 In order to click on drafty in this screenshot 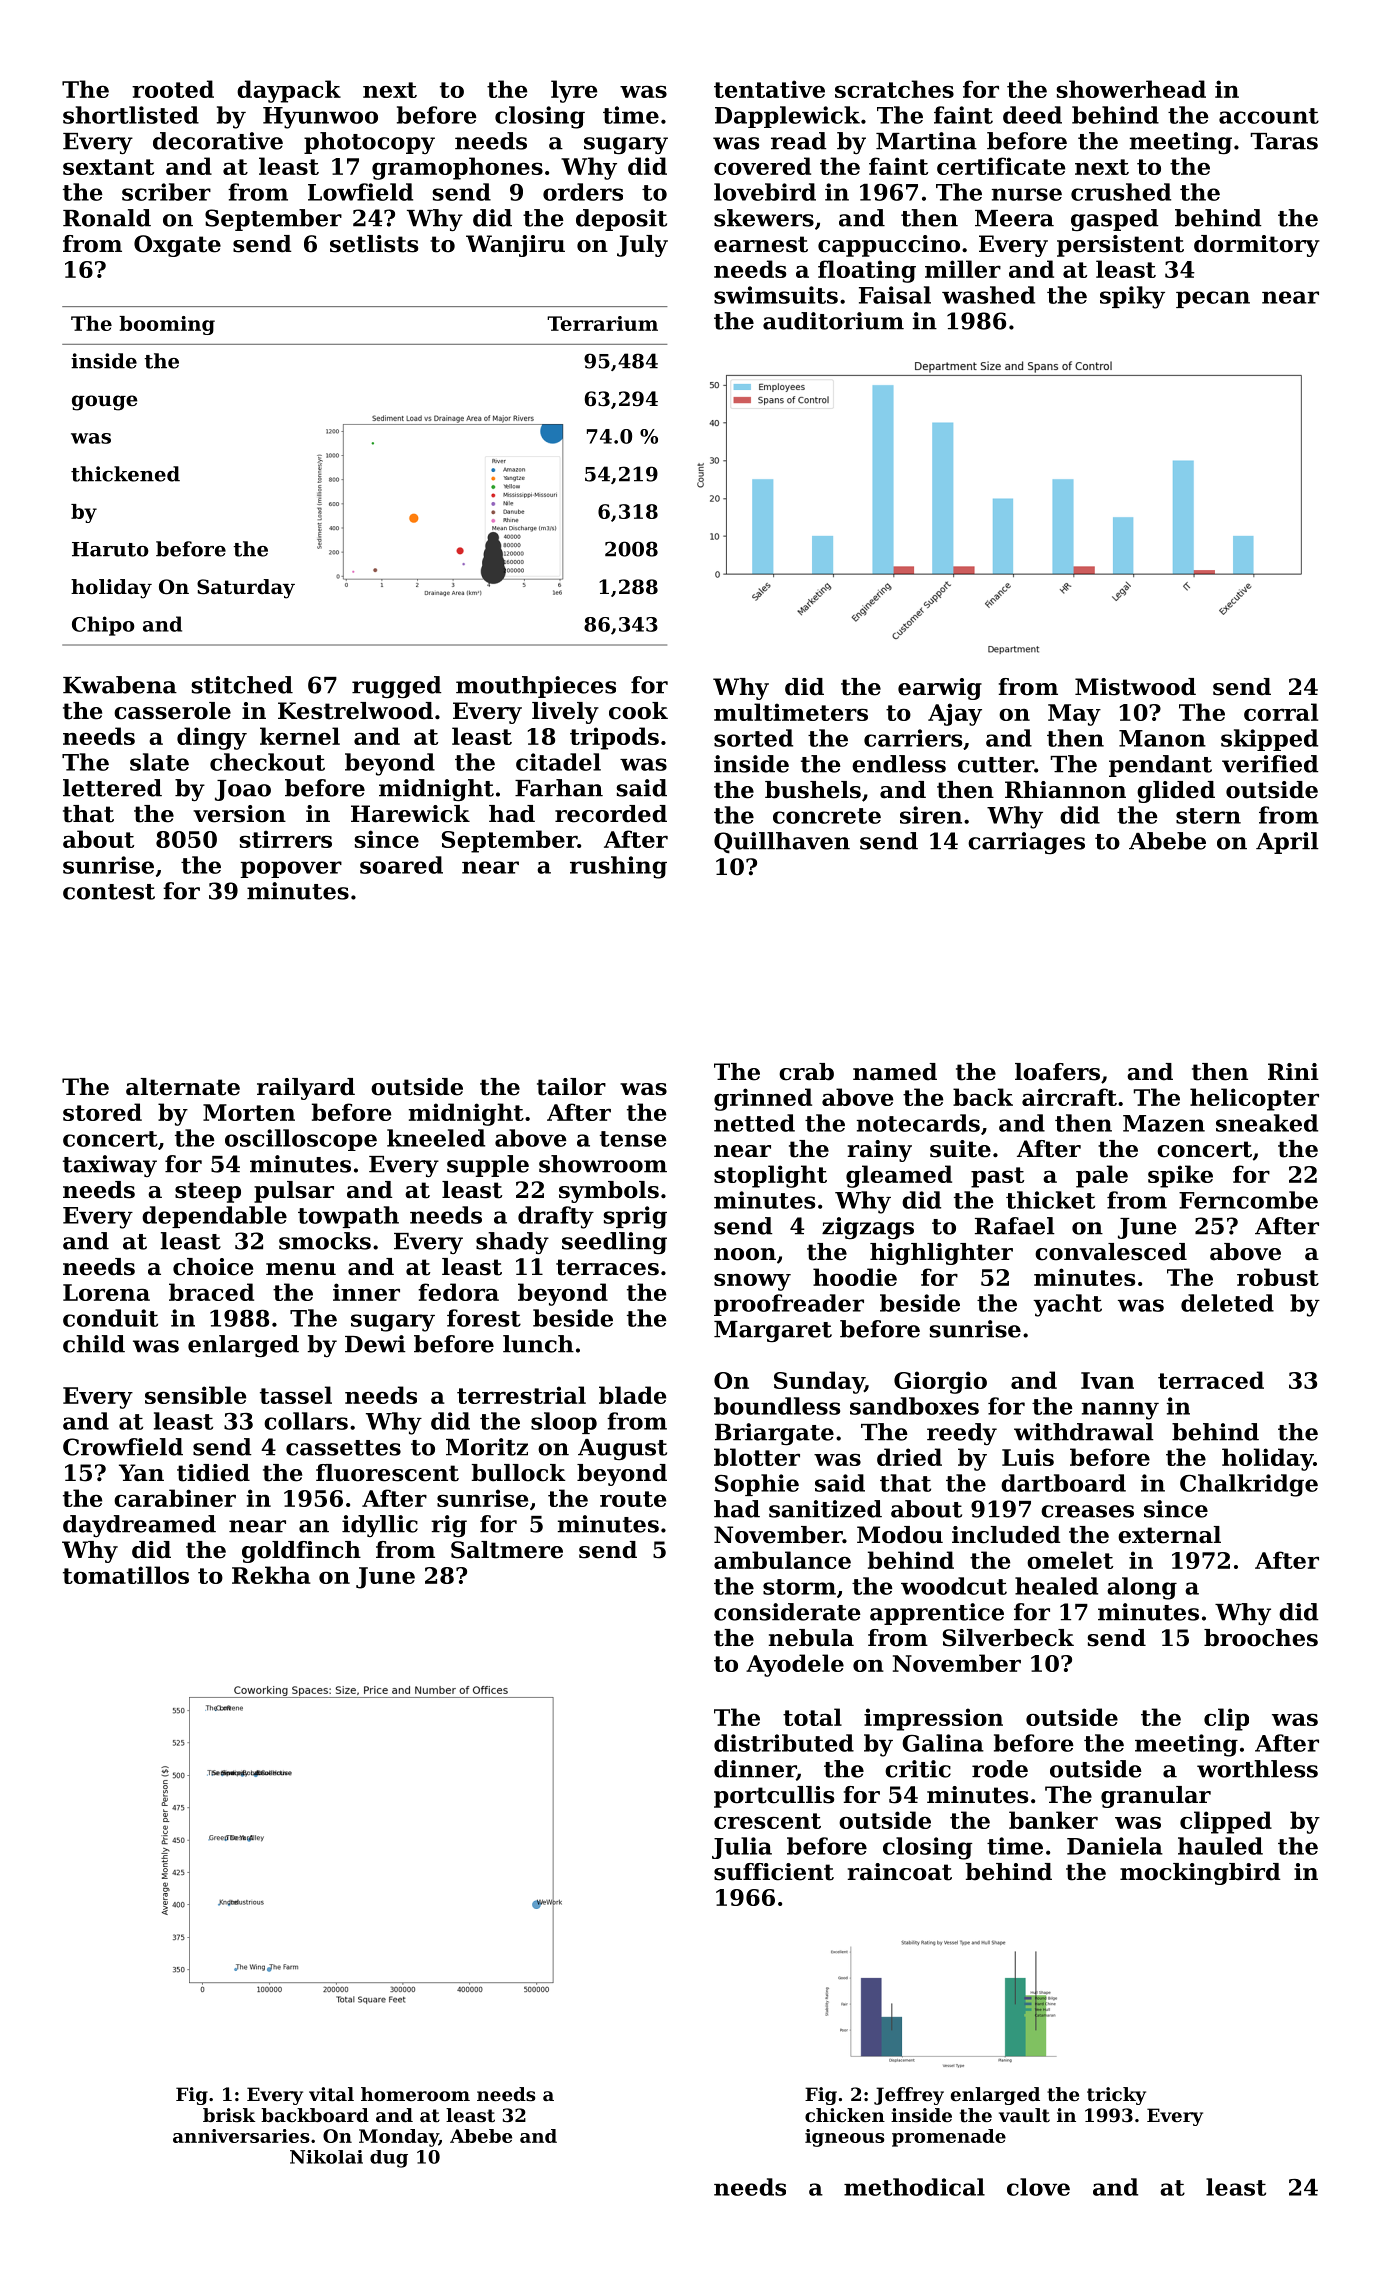, I will do `click(556, 1217)`.
